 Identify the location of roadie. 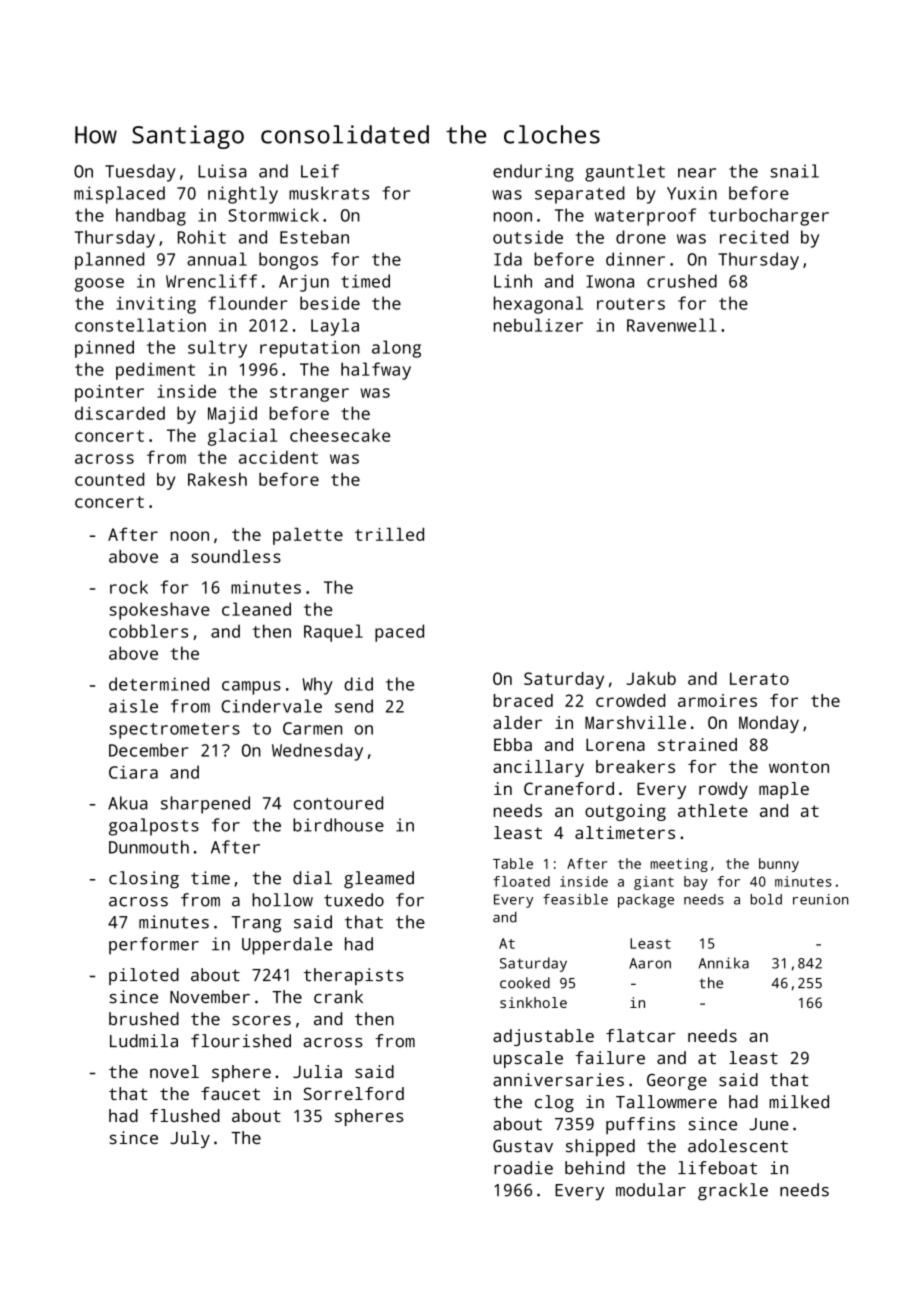
(523, 1168).
